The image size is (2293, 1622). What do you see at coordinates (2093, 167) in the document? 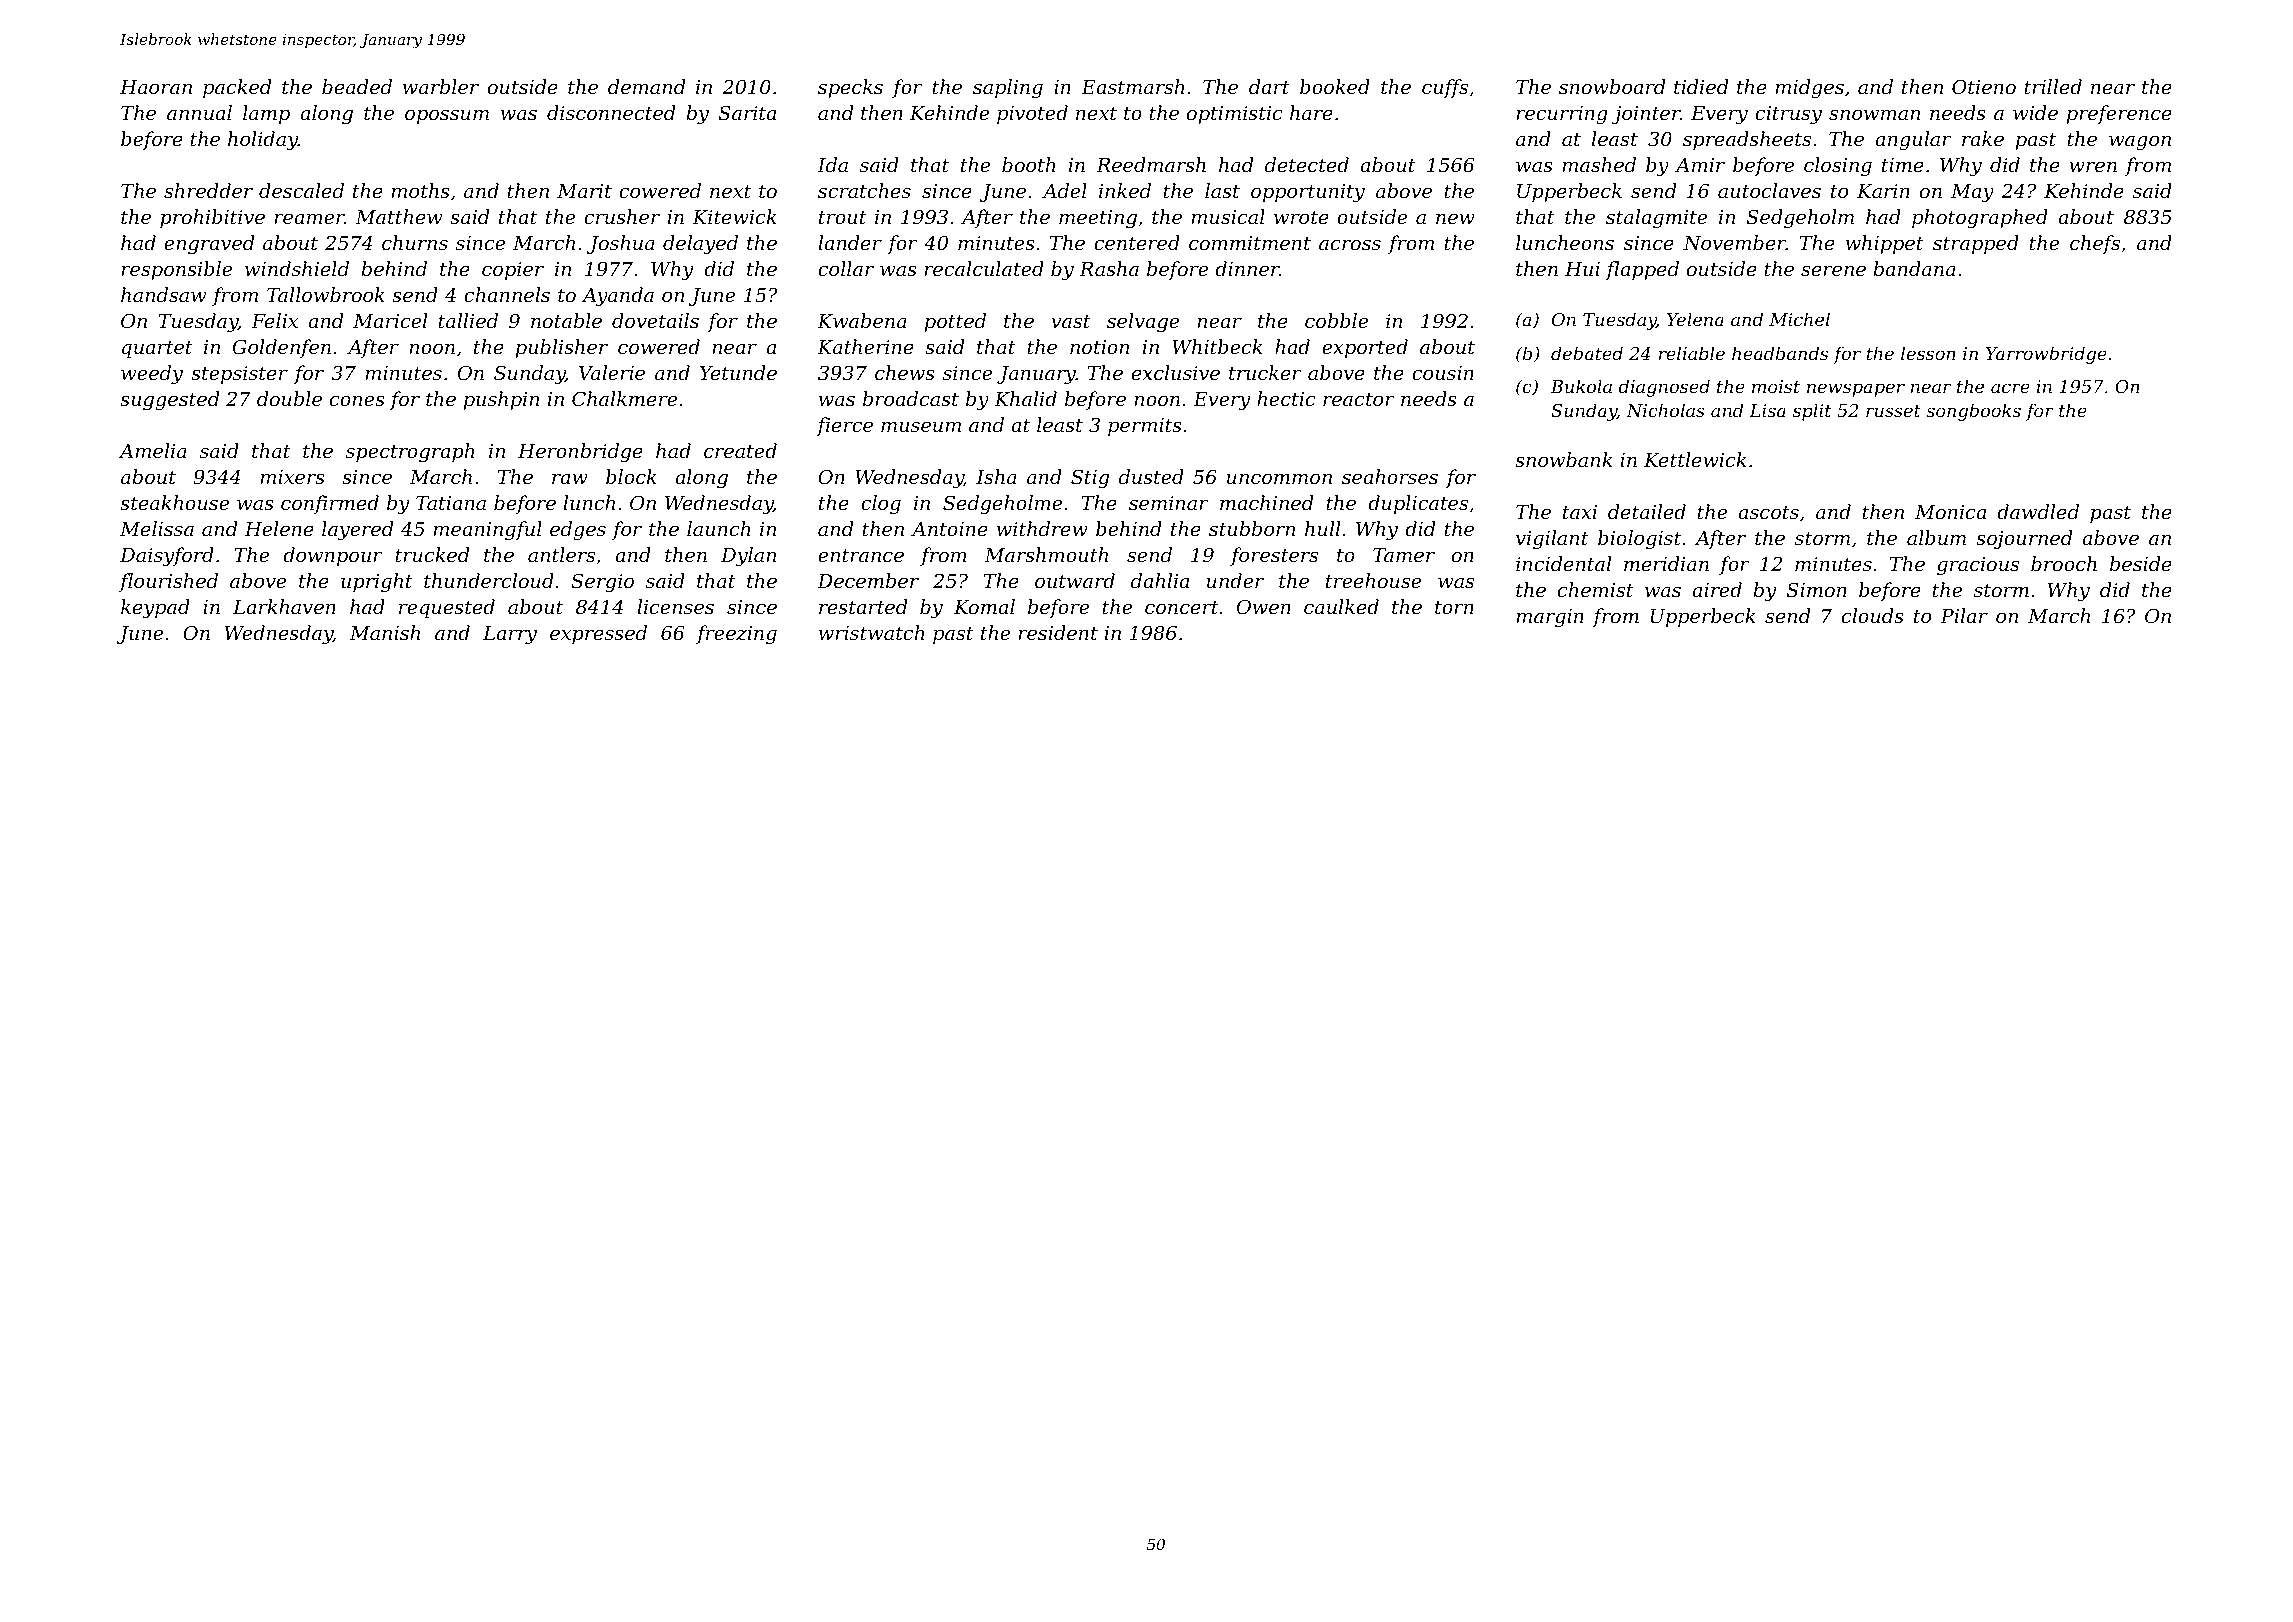
I see `wren` at bounding box center [2093, 167].
